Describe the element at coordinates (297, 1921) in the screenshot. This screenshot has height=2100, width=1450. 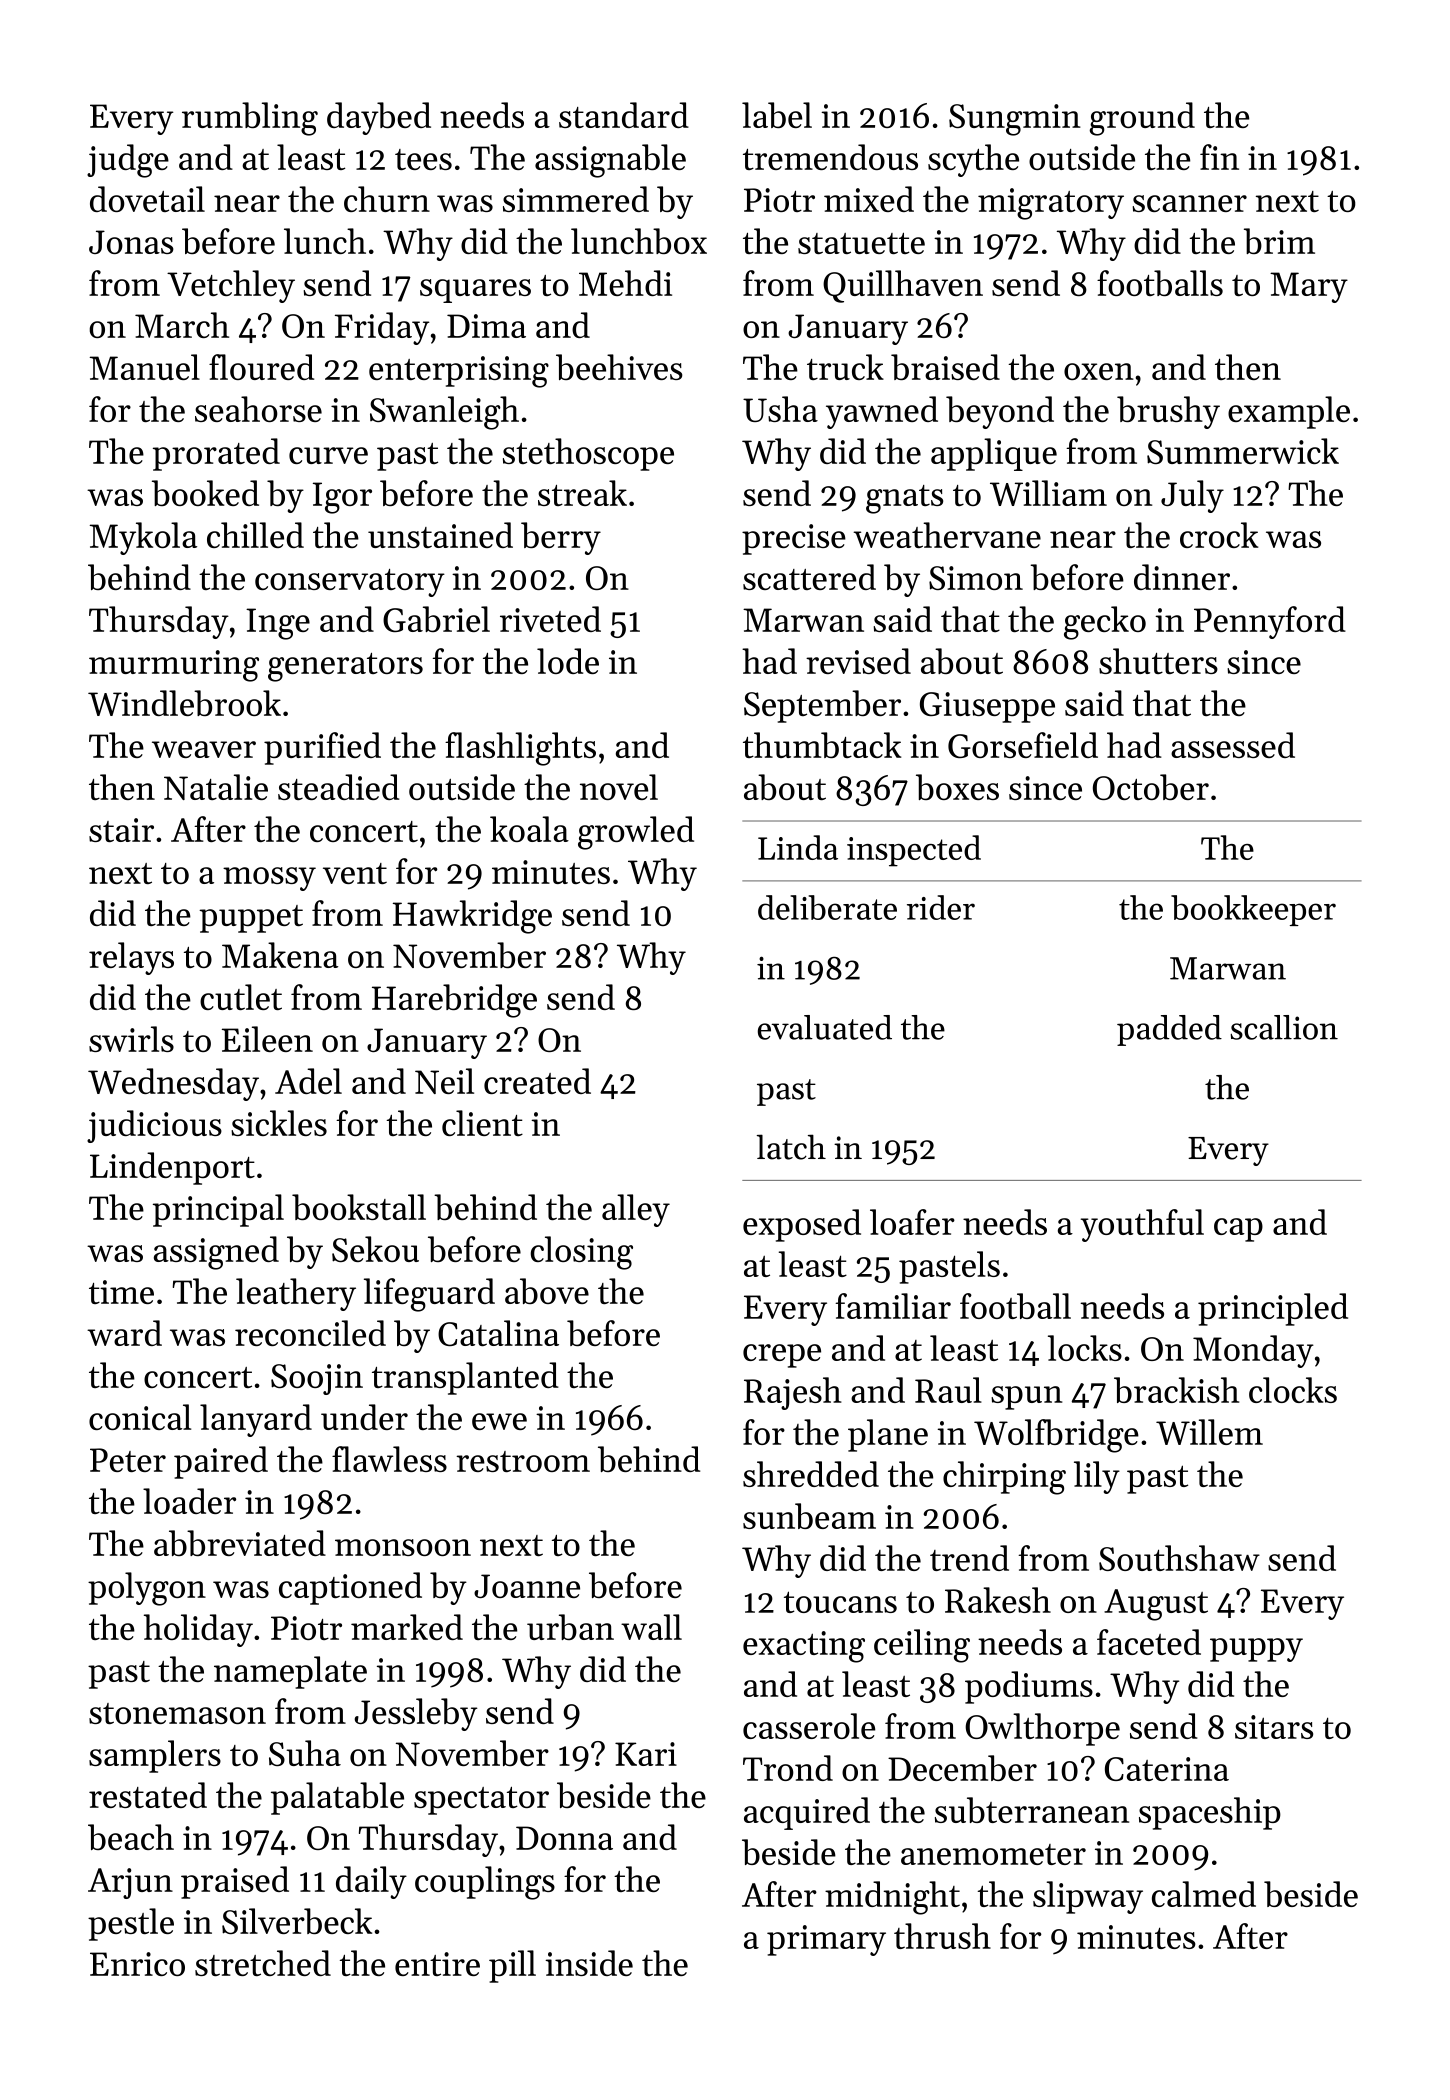
I see `Silverbeck` at that location.
